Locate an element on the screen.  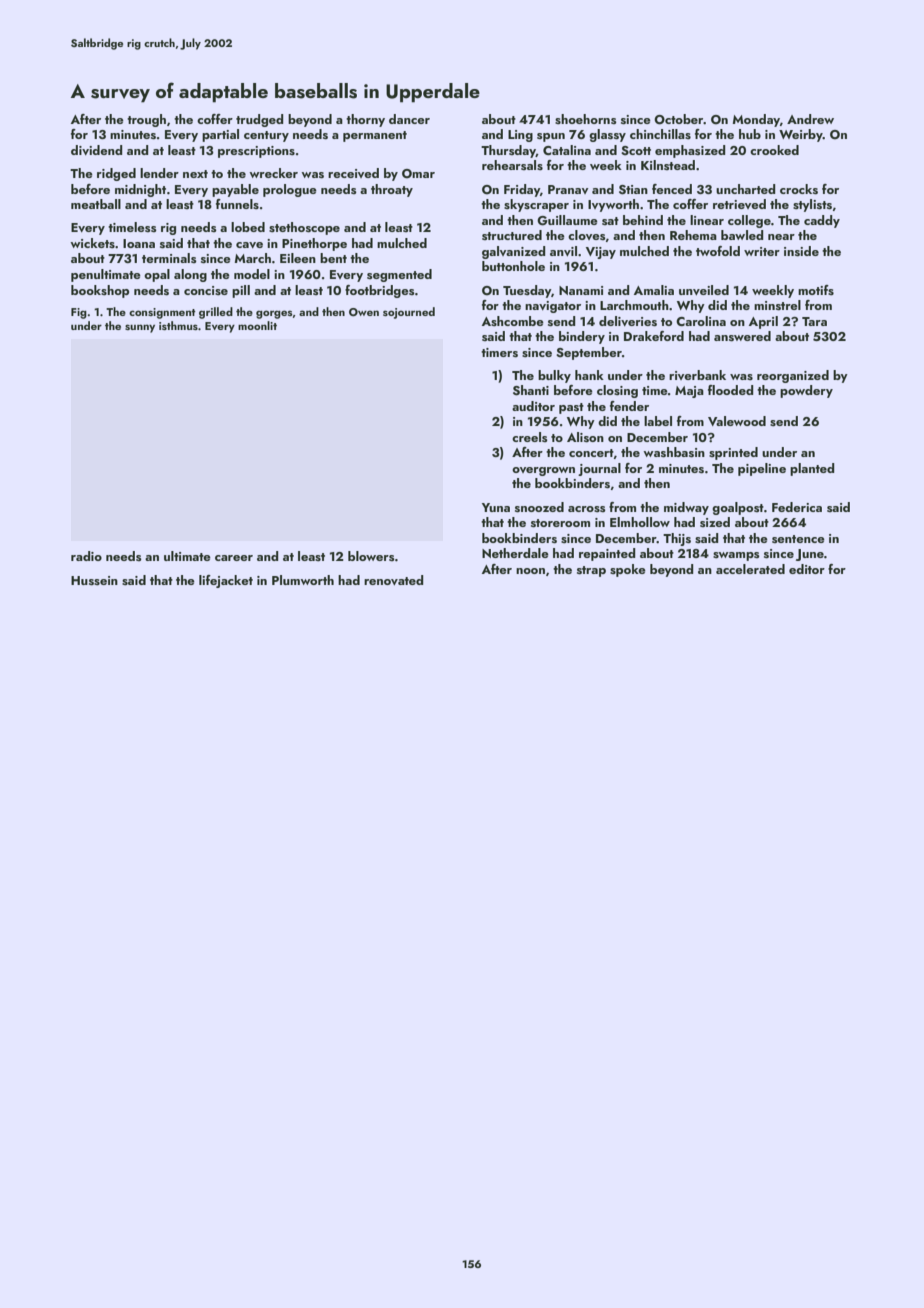
concise is located at coordinates (206, 290).
